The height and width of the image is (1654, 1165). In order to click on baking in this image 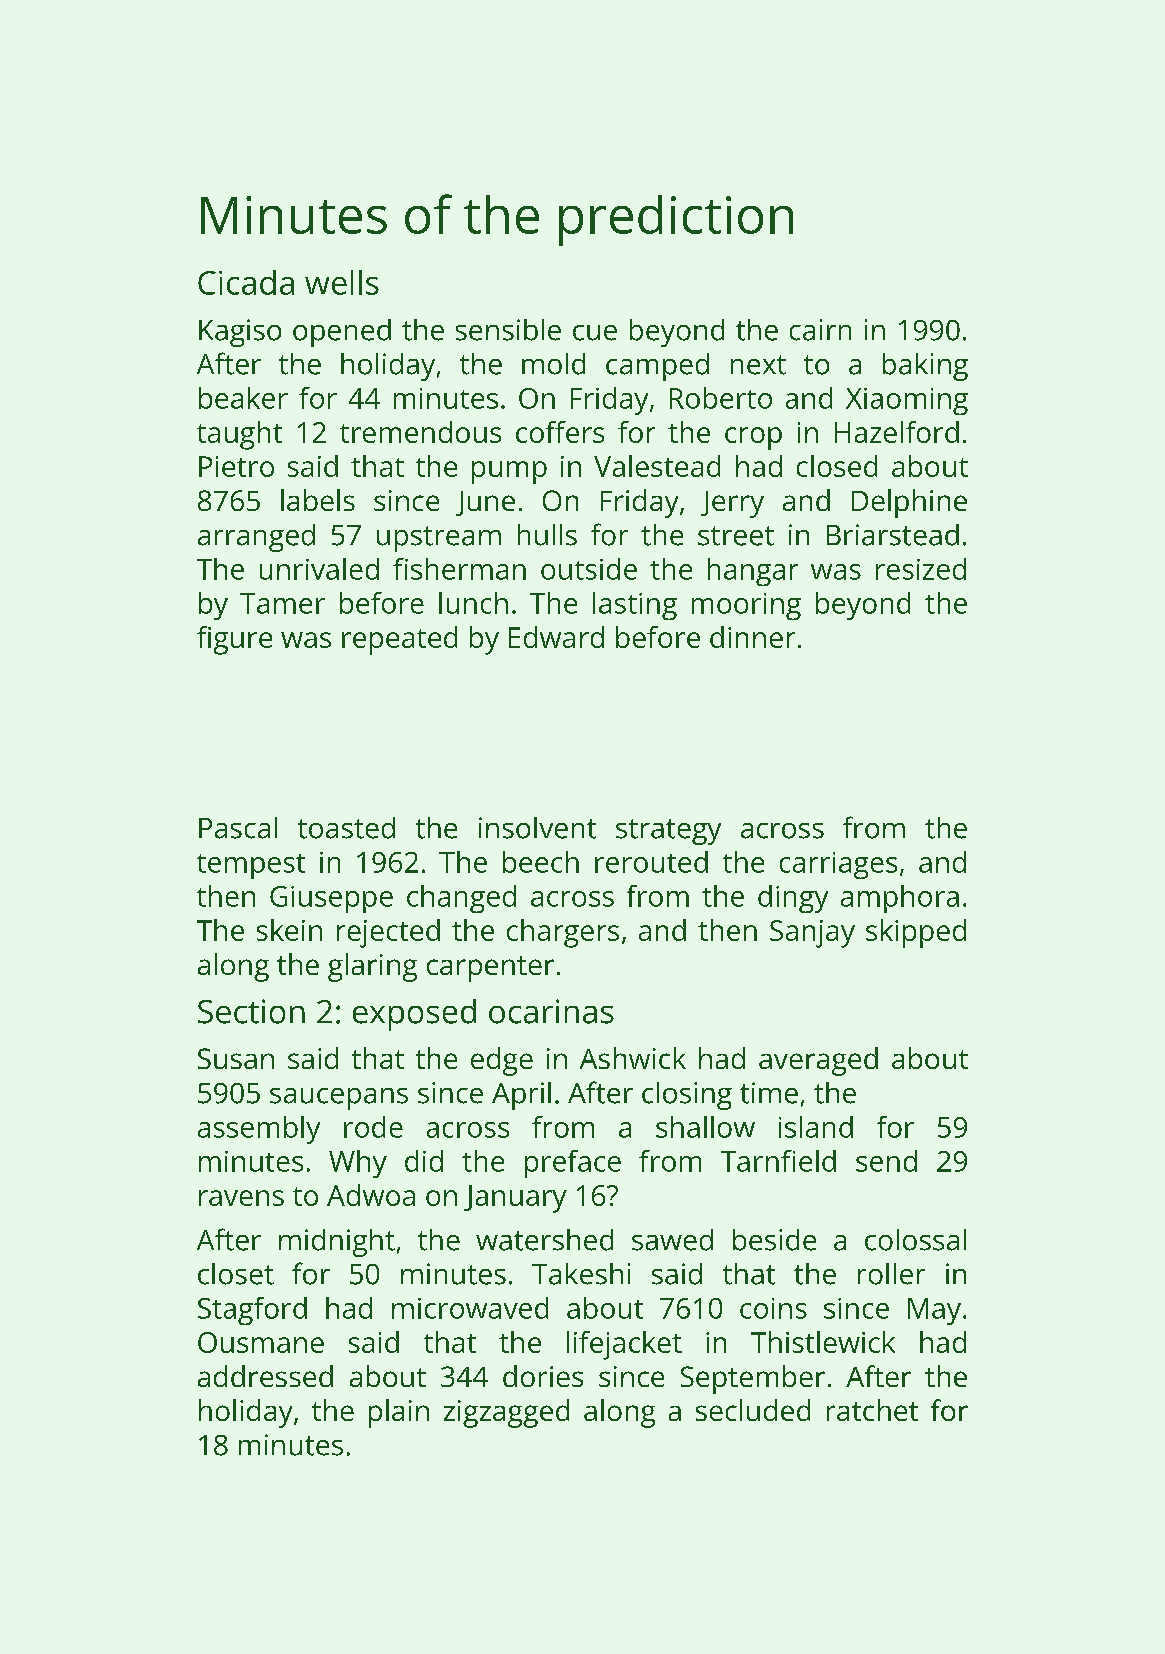, I will do `click(925, 367)`.
